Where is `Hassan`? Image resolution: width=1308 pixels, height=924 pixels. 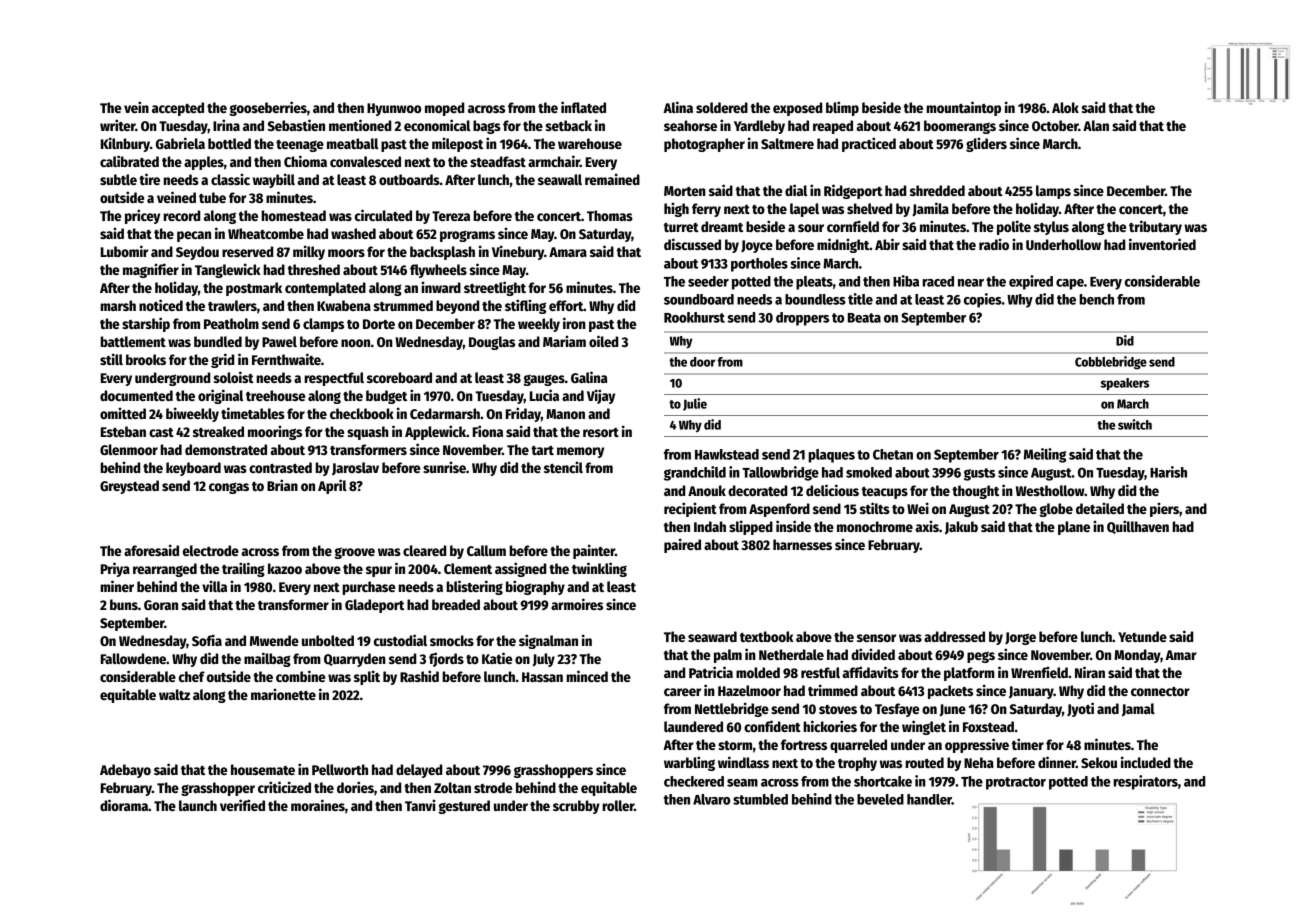
Hassan is located at coordinates (542, 677).
